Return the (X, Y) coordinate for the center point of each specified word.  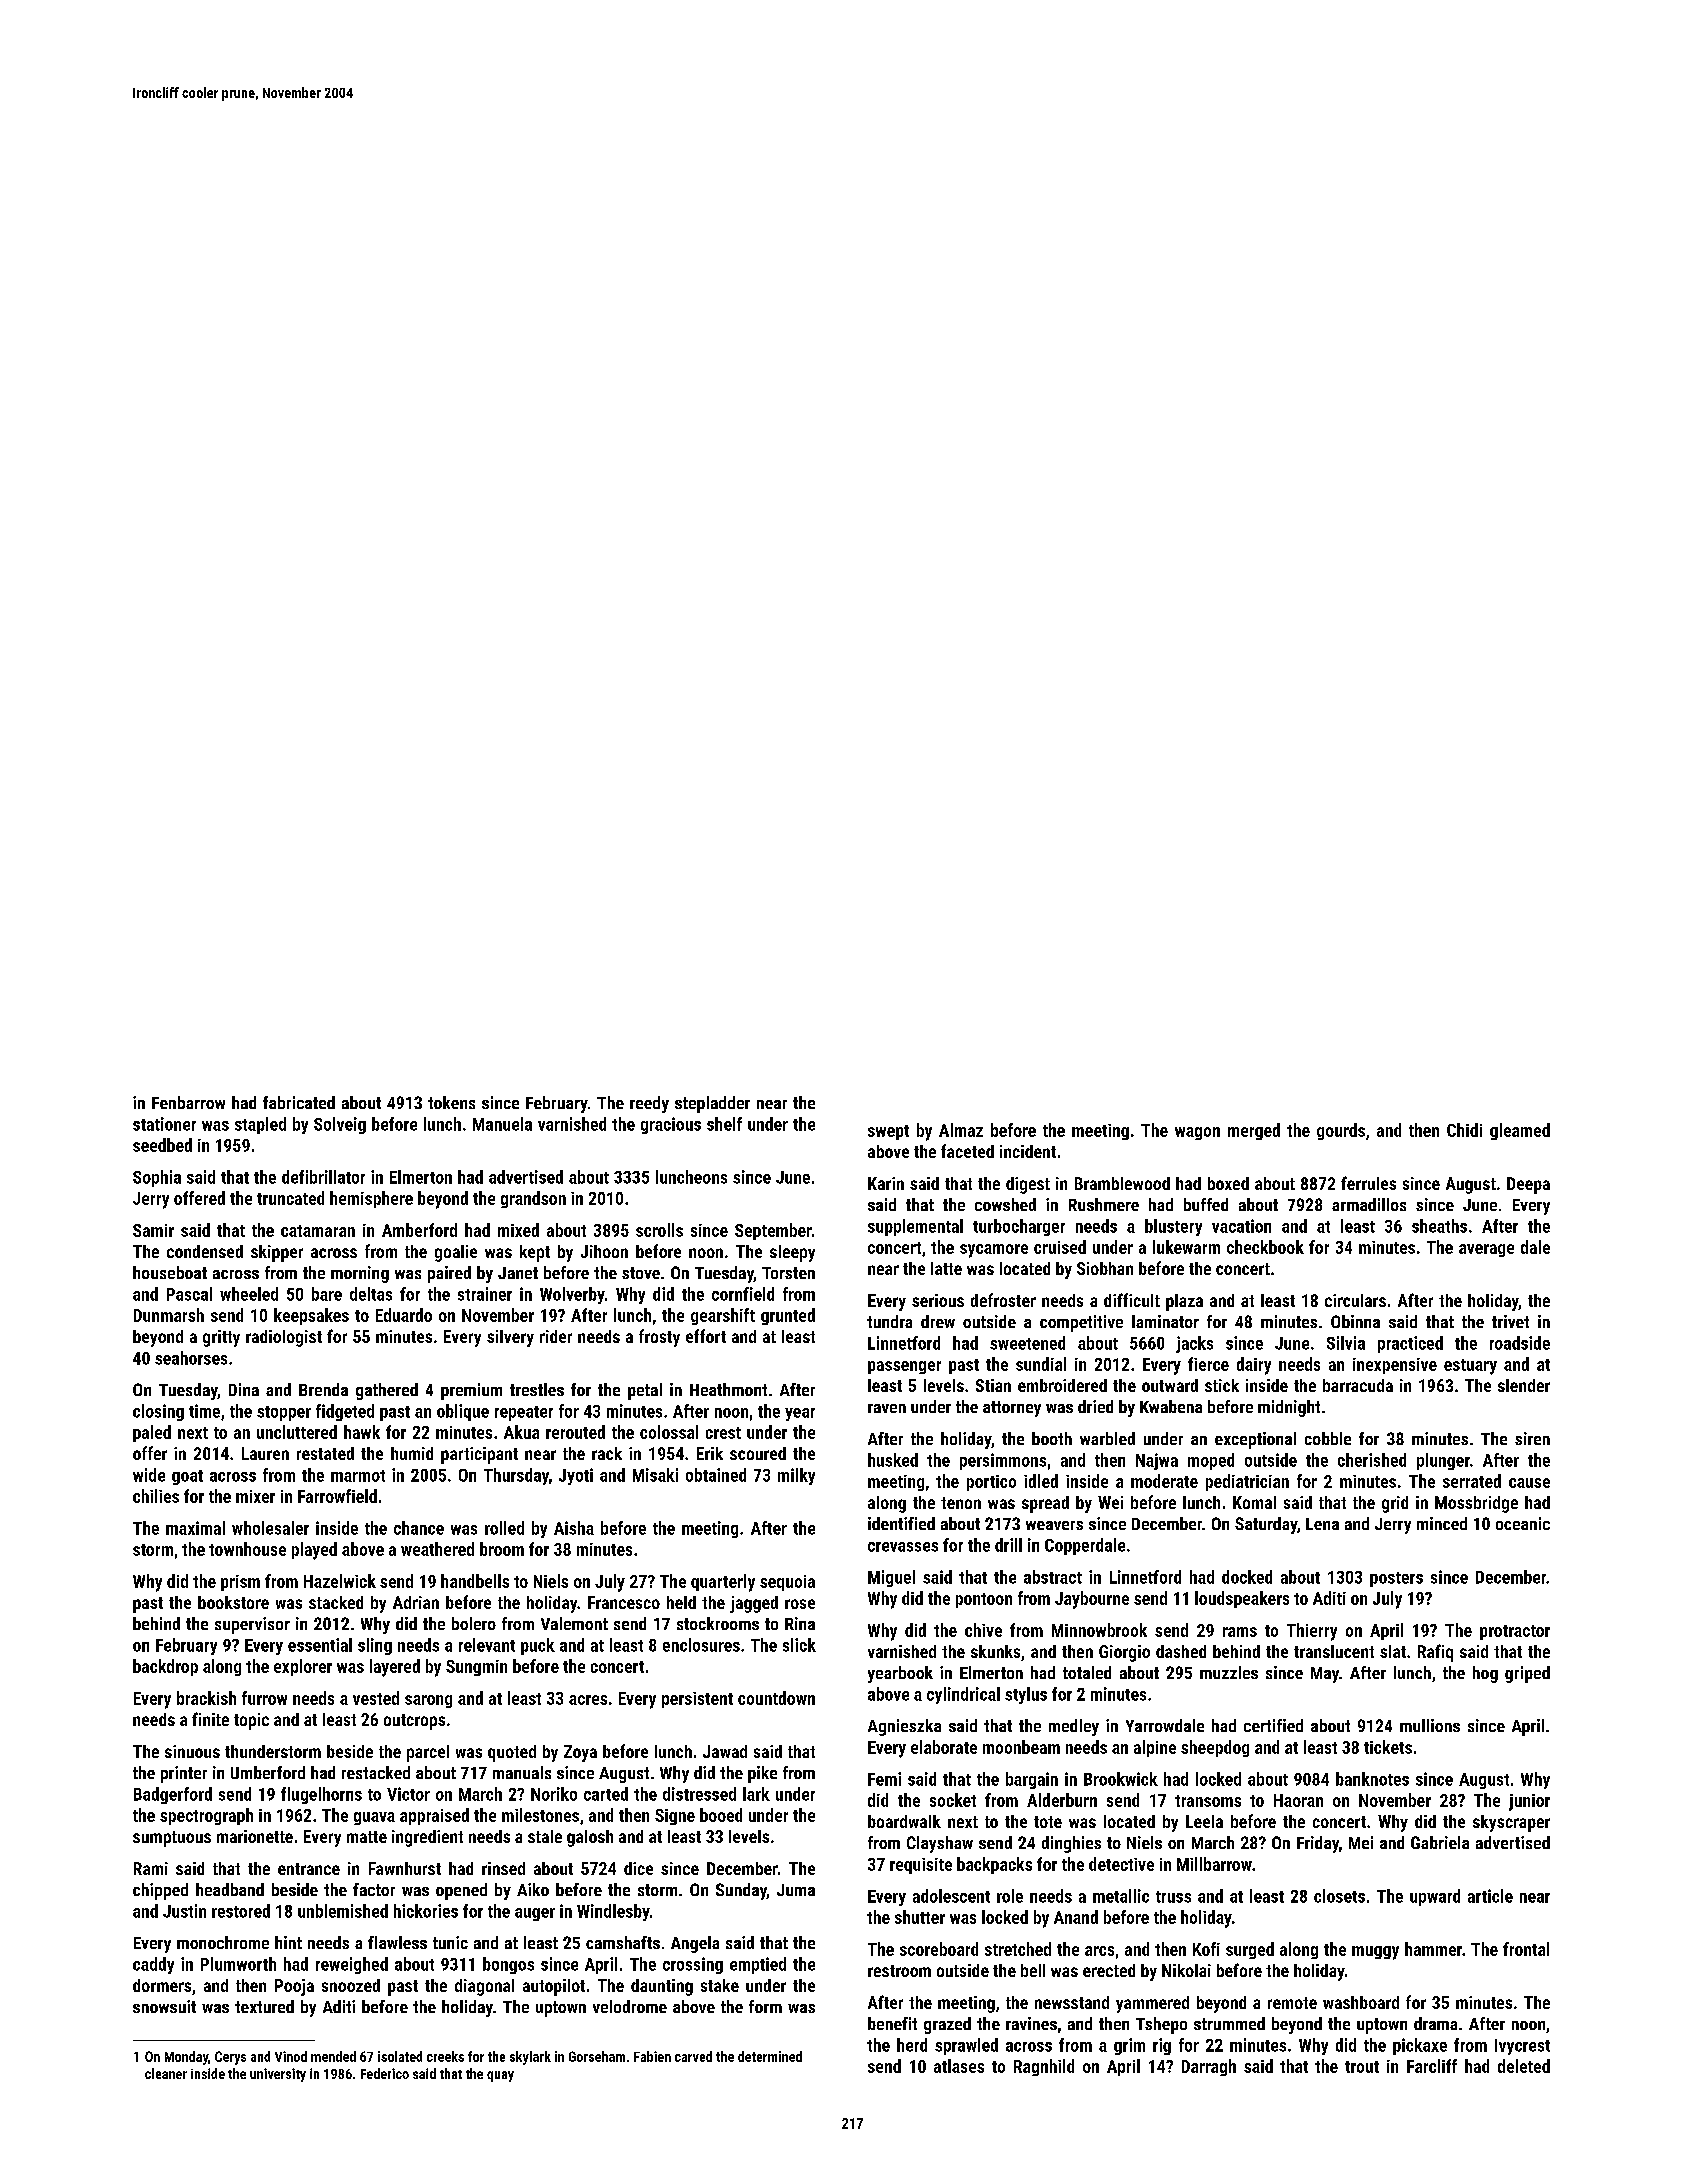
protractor (1515, 1632)
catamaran (318, 1231)
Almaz (961, 1130)
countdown (776, 1698)
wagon (1197, 1133)
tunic (450, 1942)
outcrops (414, 1722)
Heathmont (728, 1389)
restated (325, 1453)
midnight (1289, 1408)
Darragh (1209, 2067)
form (765, 2006)
